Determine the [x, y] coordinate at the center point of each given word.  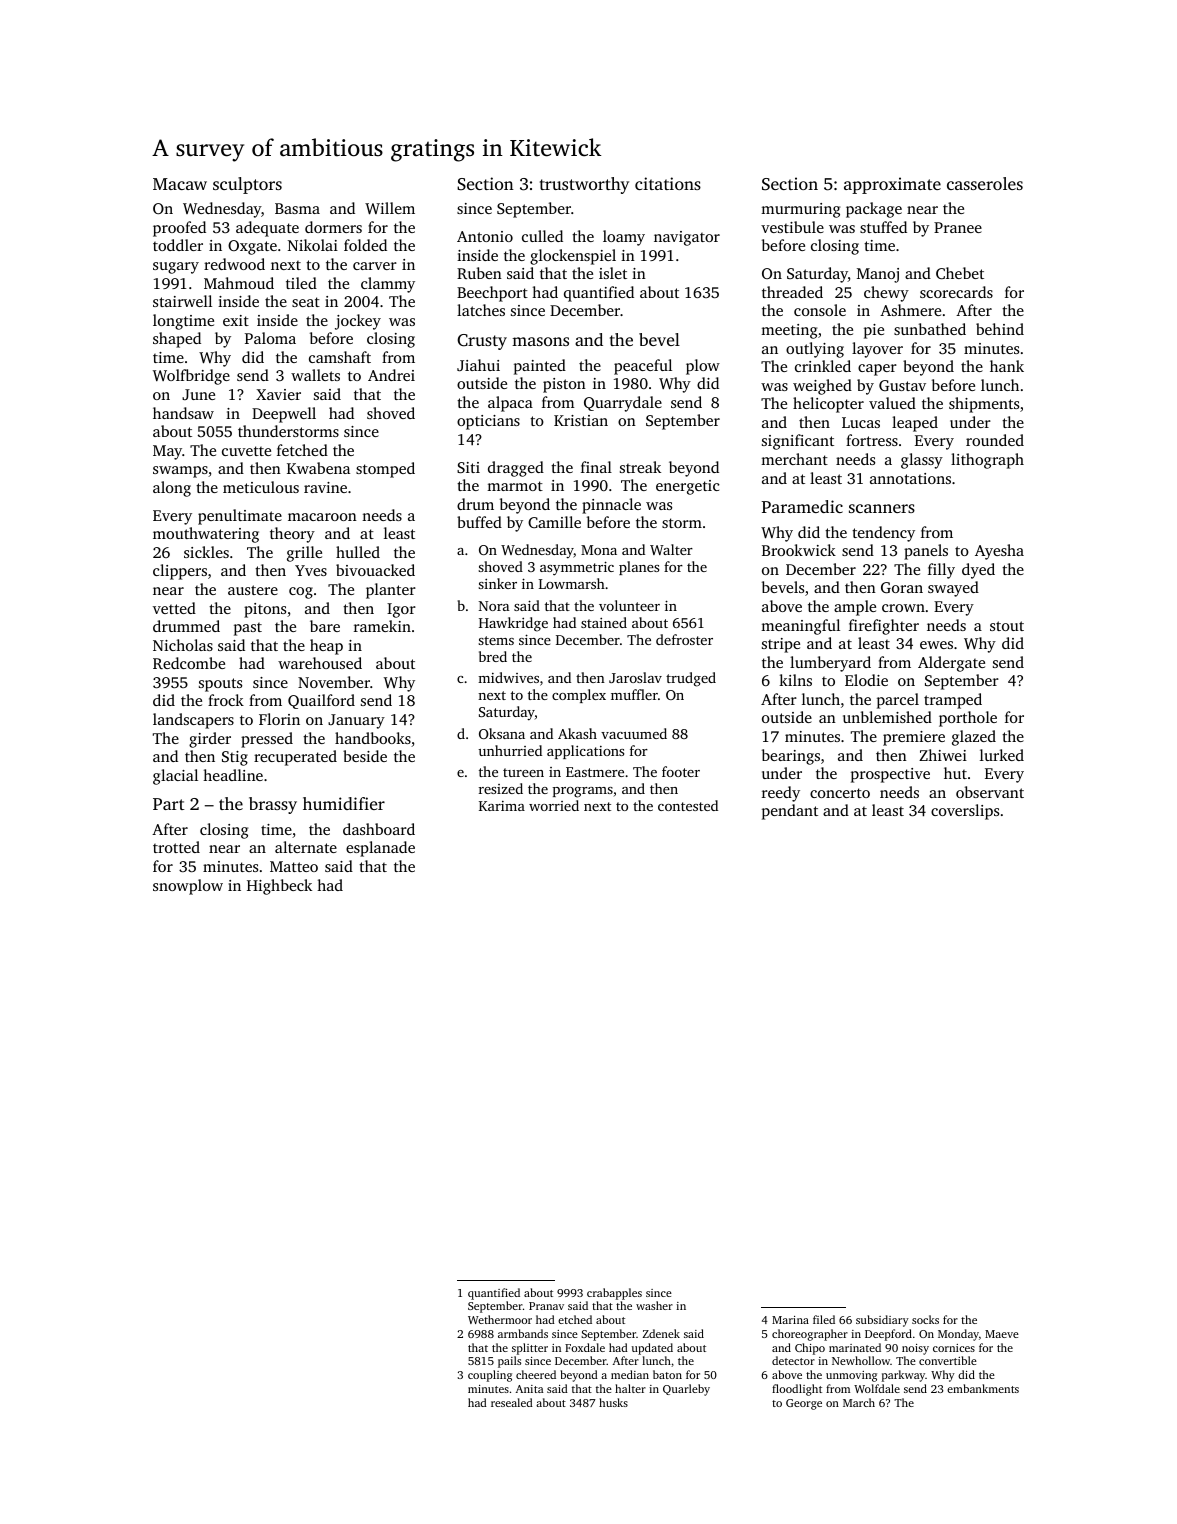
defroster [684, 639]
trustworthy [584, 185]
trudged [691, 679]
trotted [176, 847]
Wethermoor [500, 1319]
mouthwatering [206, 535]
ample [855, 608]
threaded [792, 292]
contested [688, 805]
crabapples [614, 1294]
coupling [490, 1376]
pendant [790, 812]
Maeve [1002, 1334]
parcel [898, 701]
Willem [390, 208]
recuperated [295, 758]
